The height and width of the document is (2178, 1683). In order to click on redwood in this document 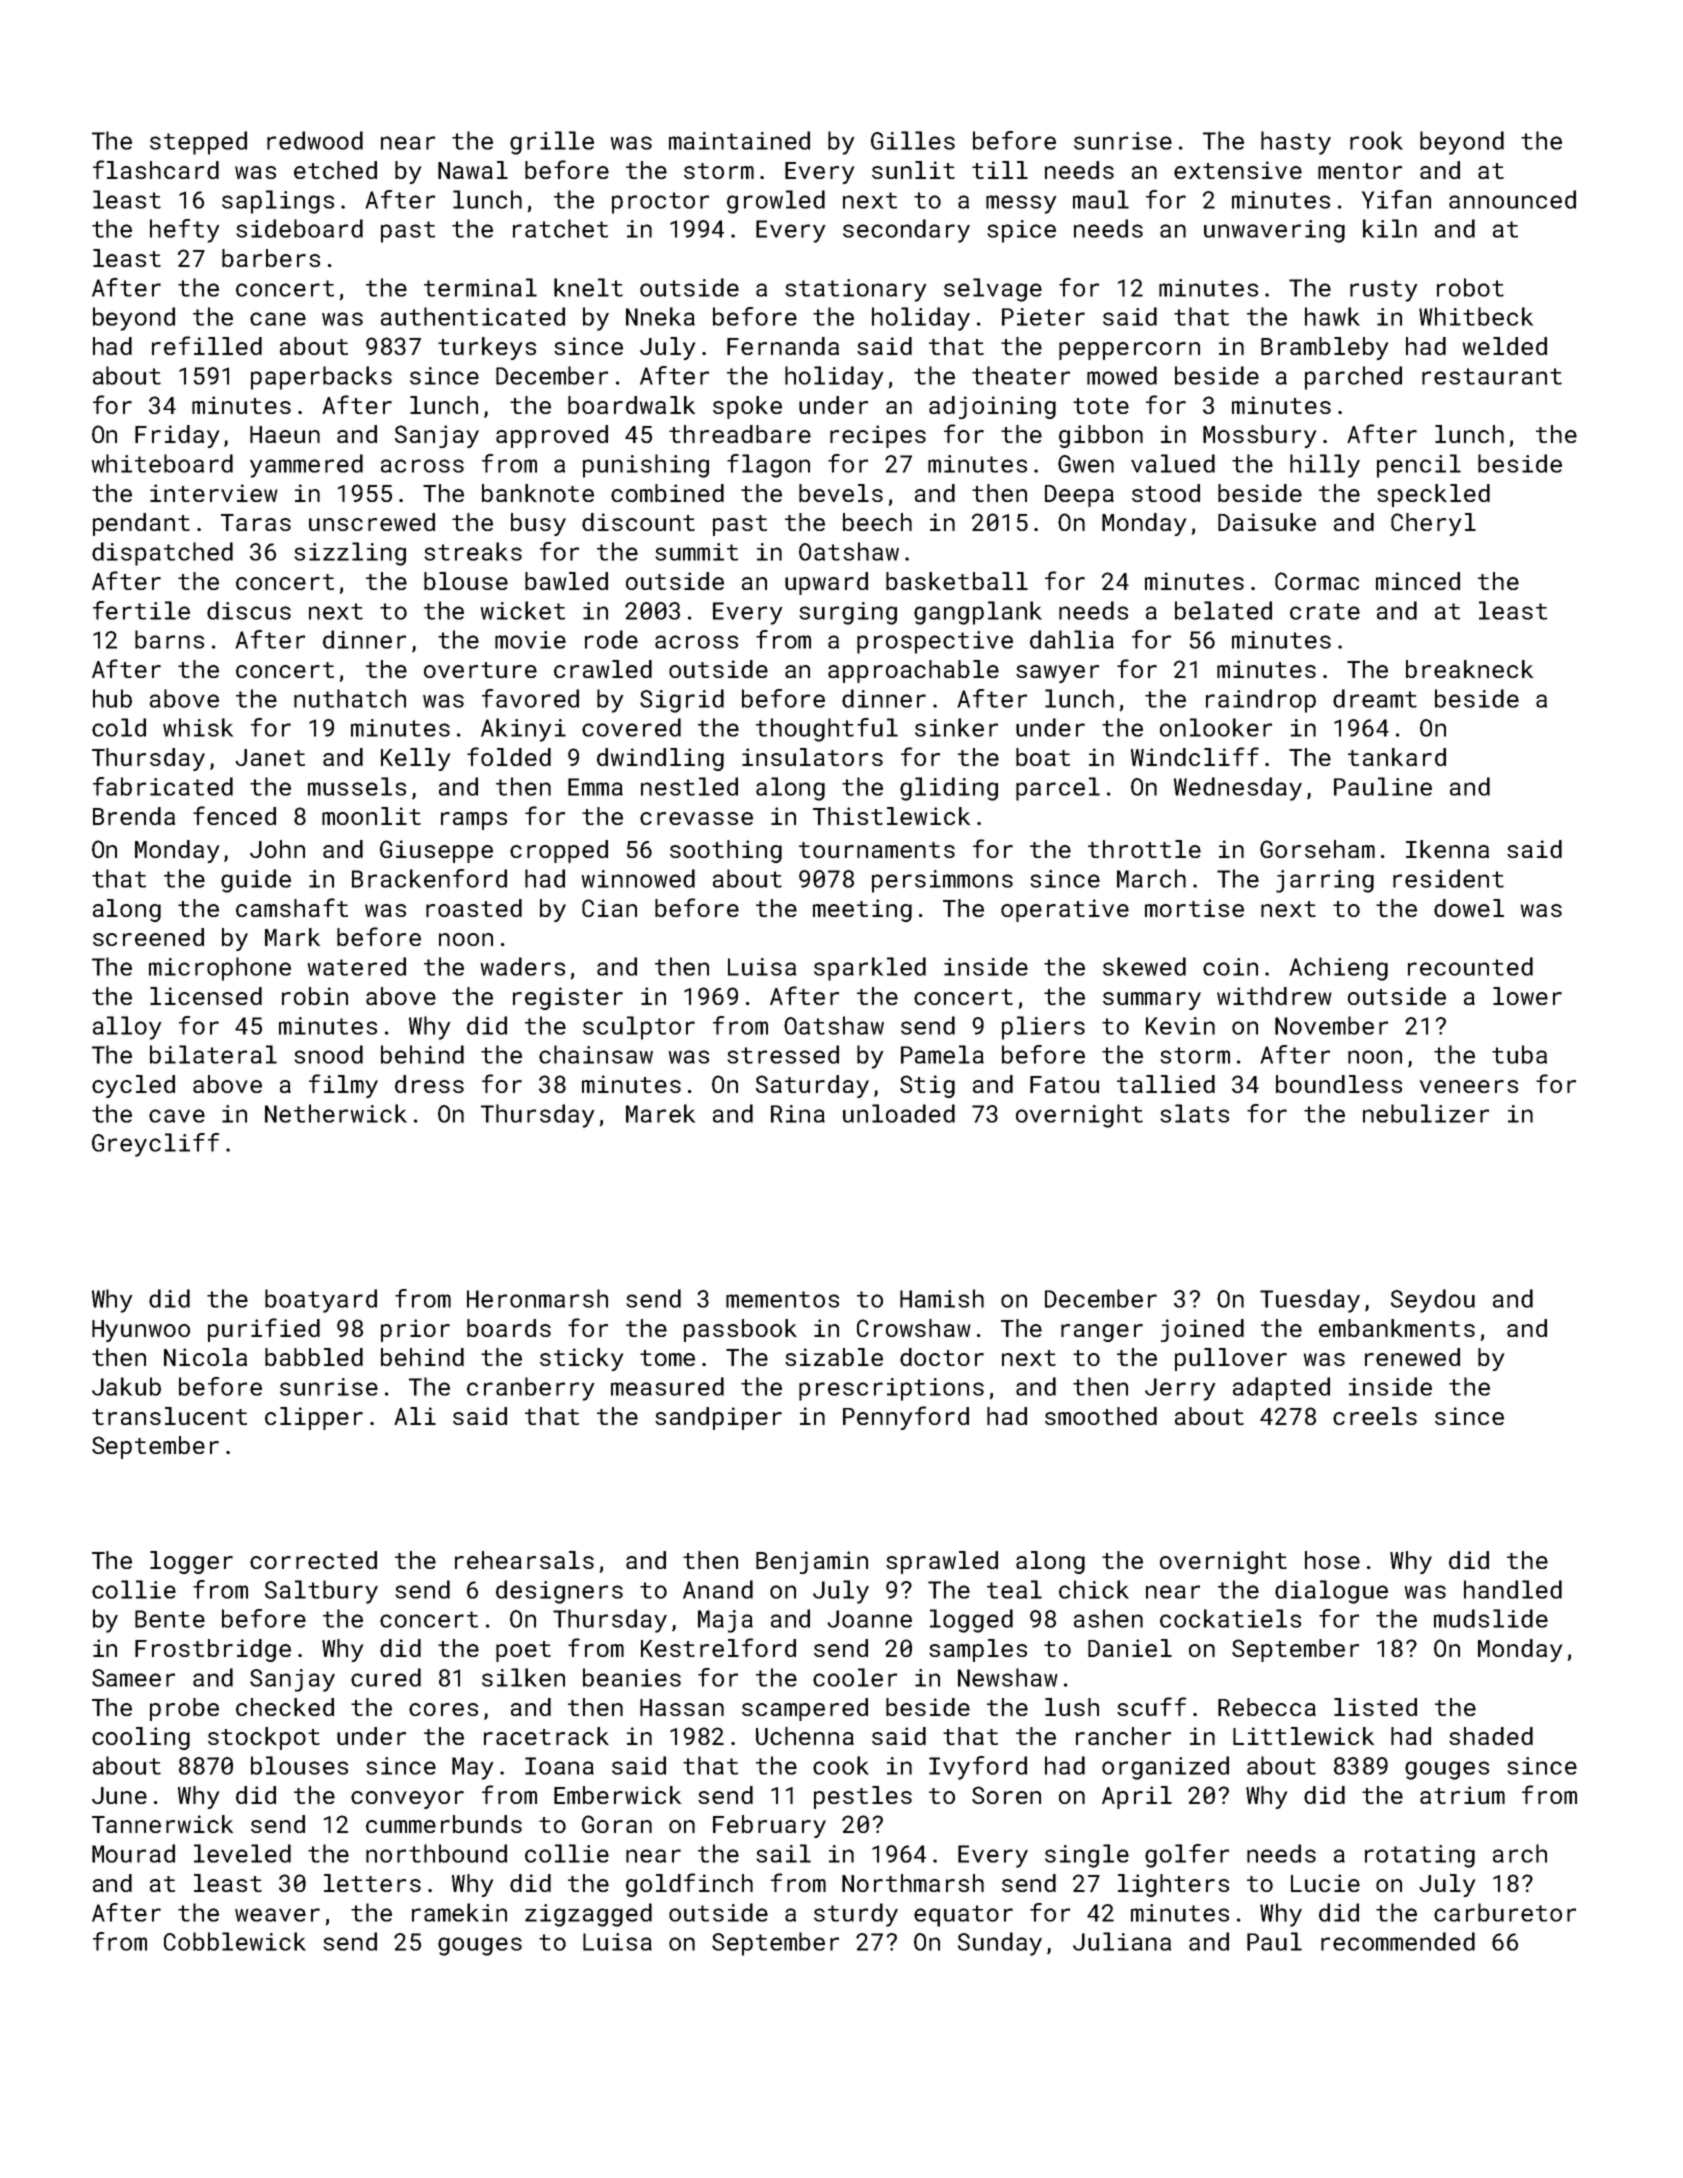, I will do `click(315, 140)`.
